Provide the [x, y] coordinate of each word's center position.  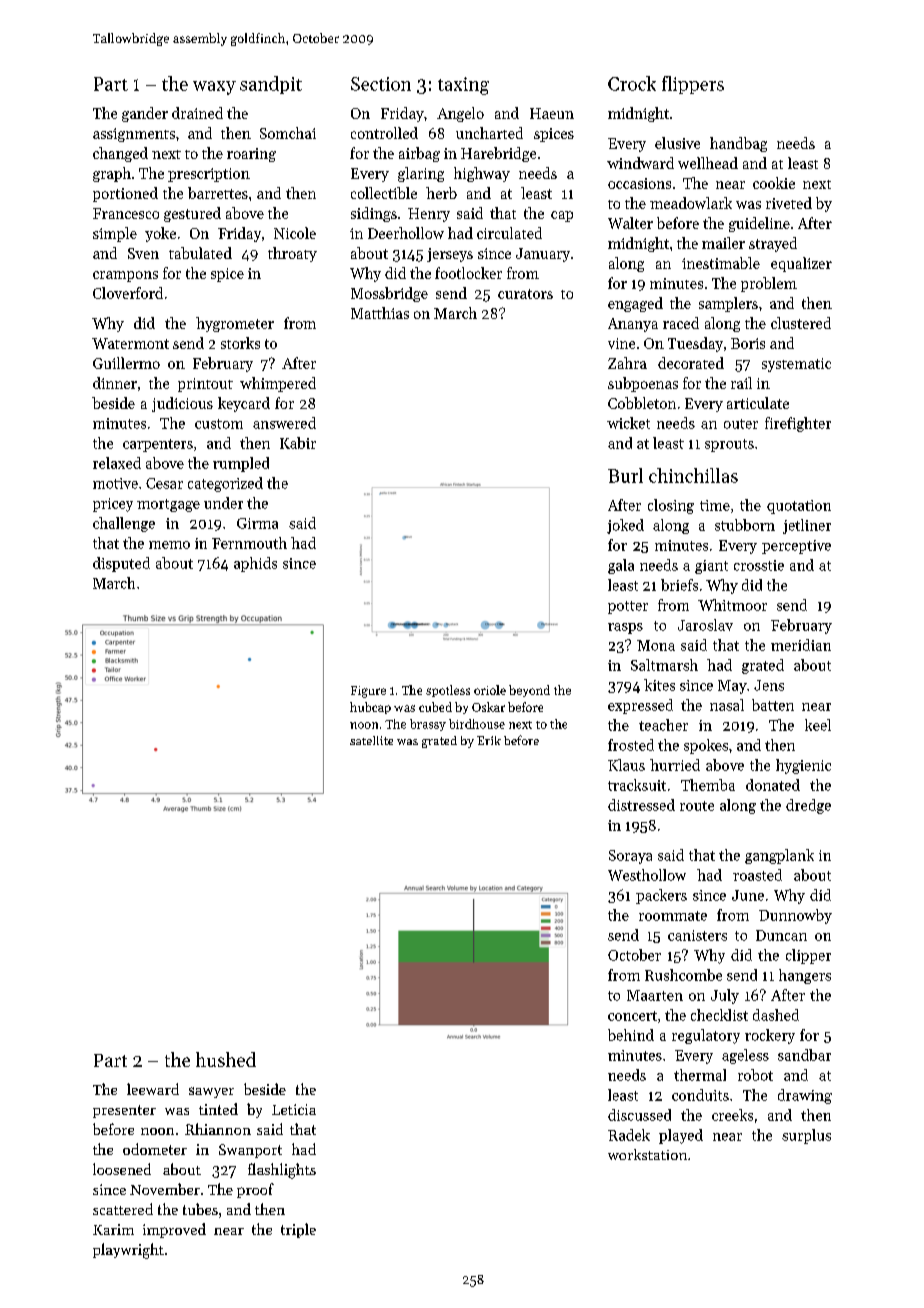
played [681, 1136]
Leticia [294, 1109]
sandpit [271, 85]
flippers [693, 85]
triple [298, 1230]
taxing [463, 86]
